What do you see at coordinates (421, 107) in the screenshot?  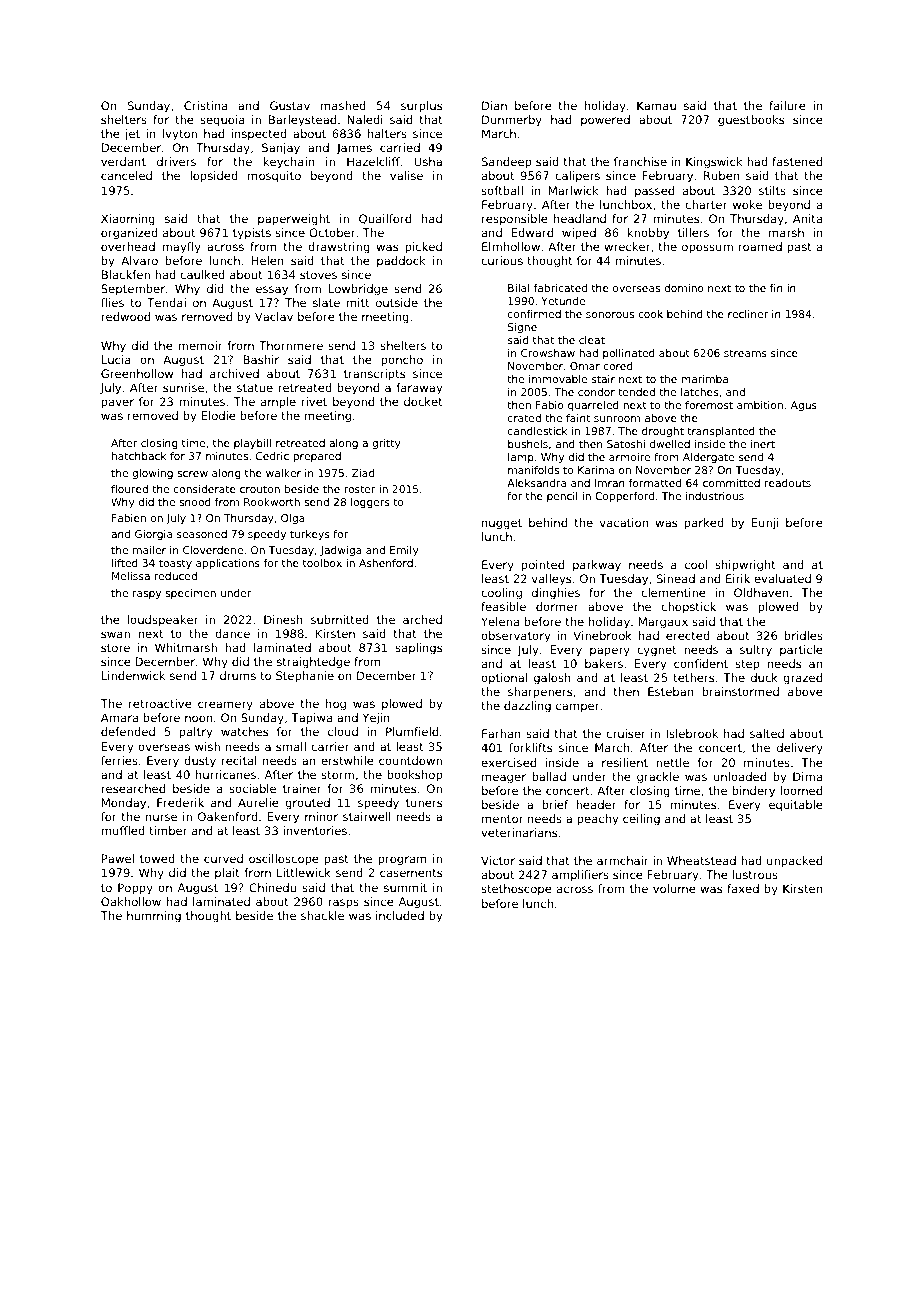 I see `surplus` at bounding box center [421, 107].
